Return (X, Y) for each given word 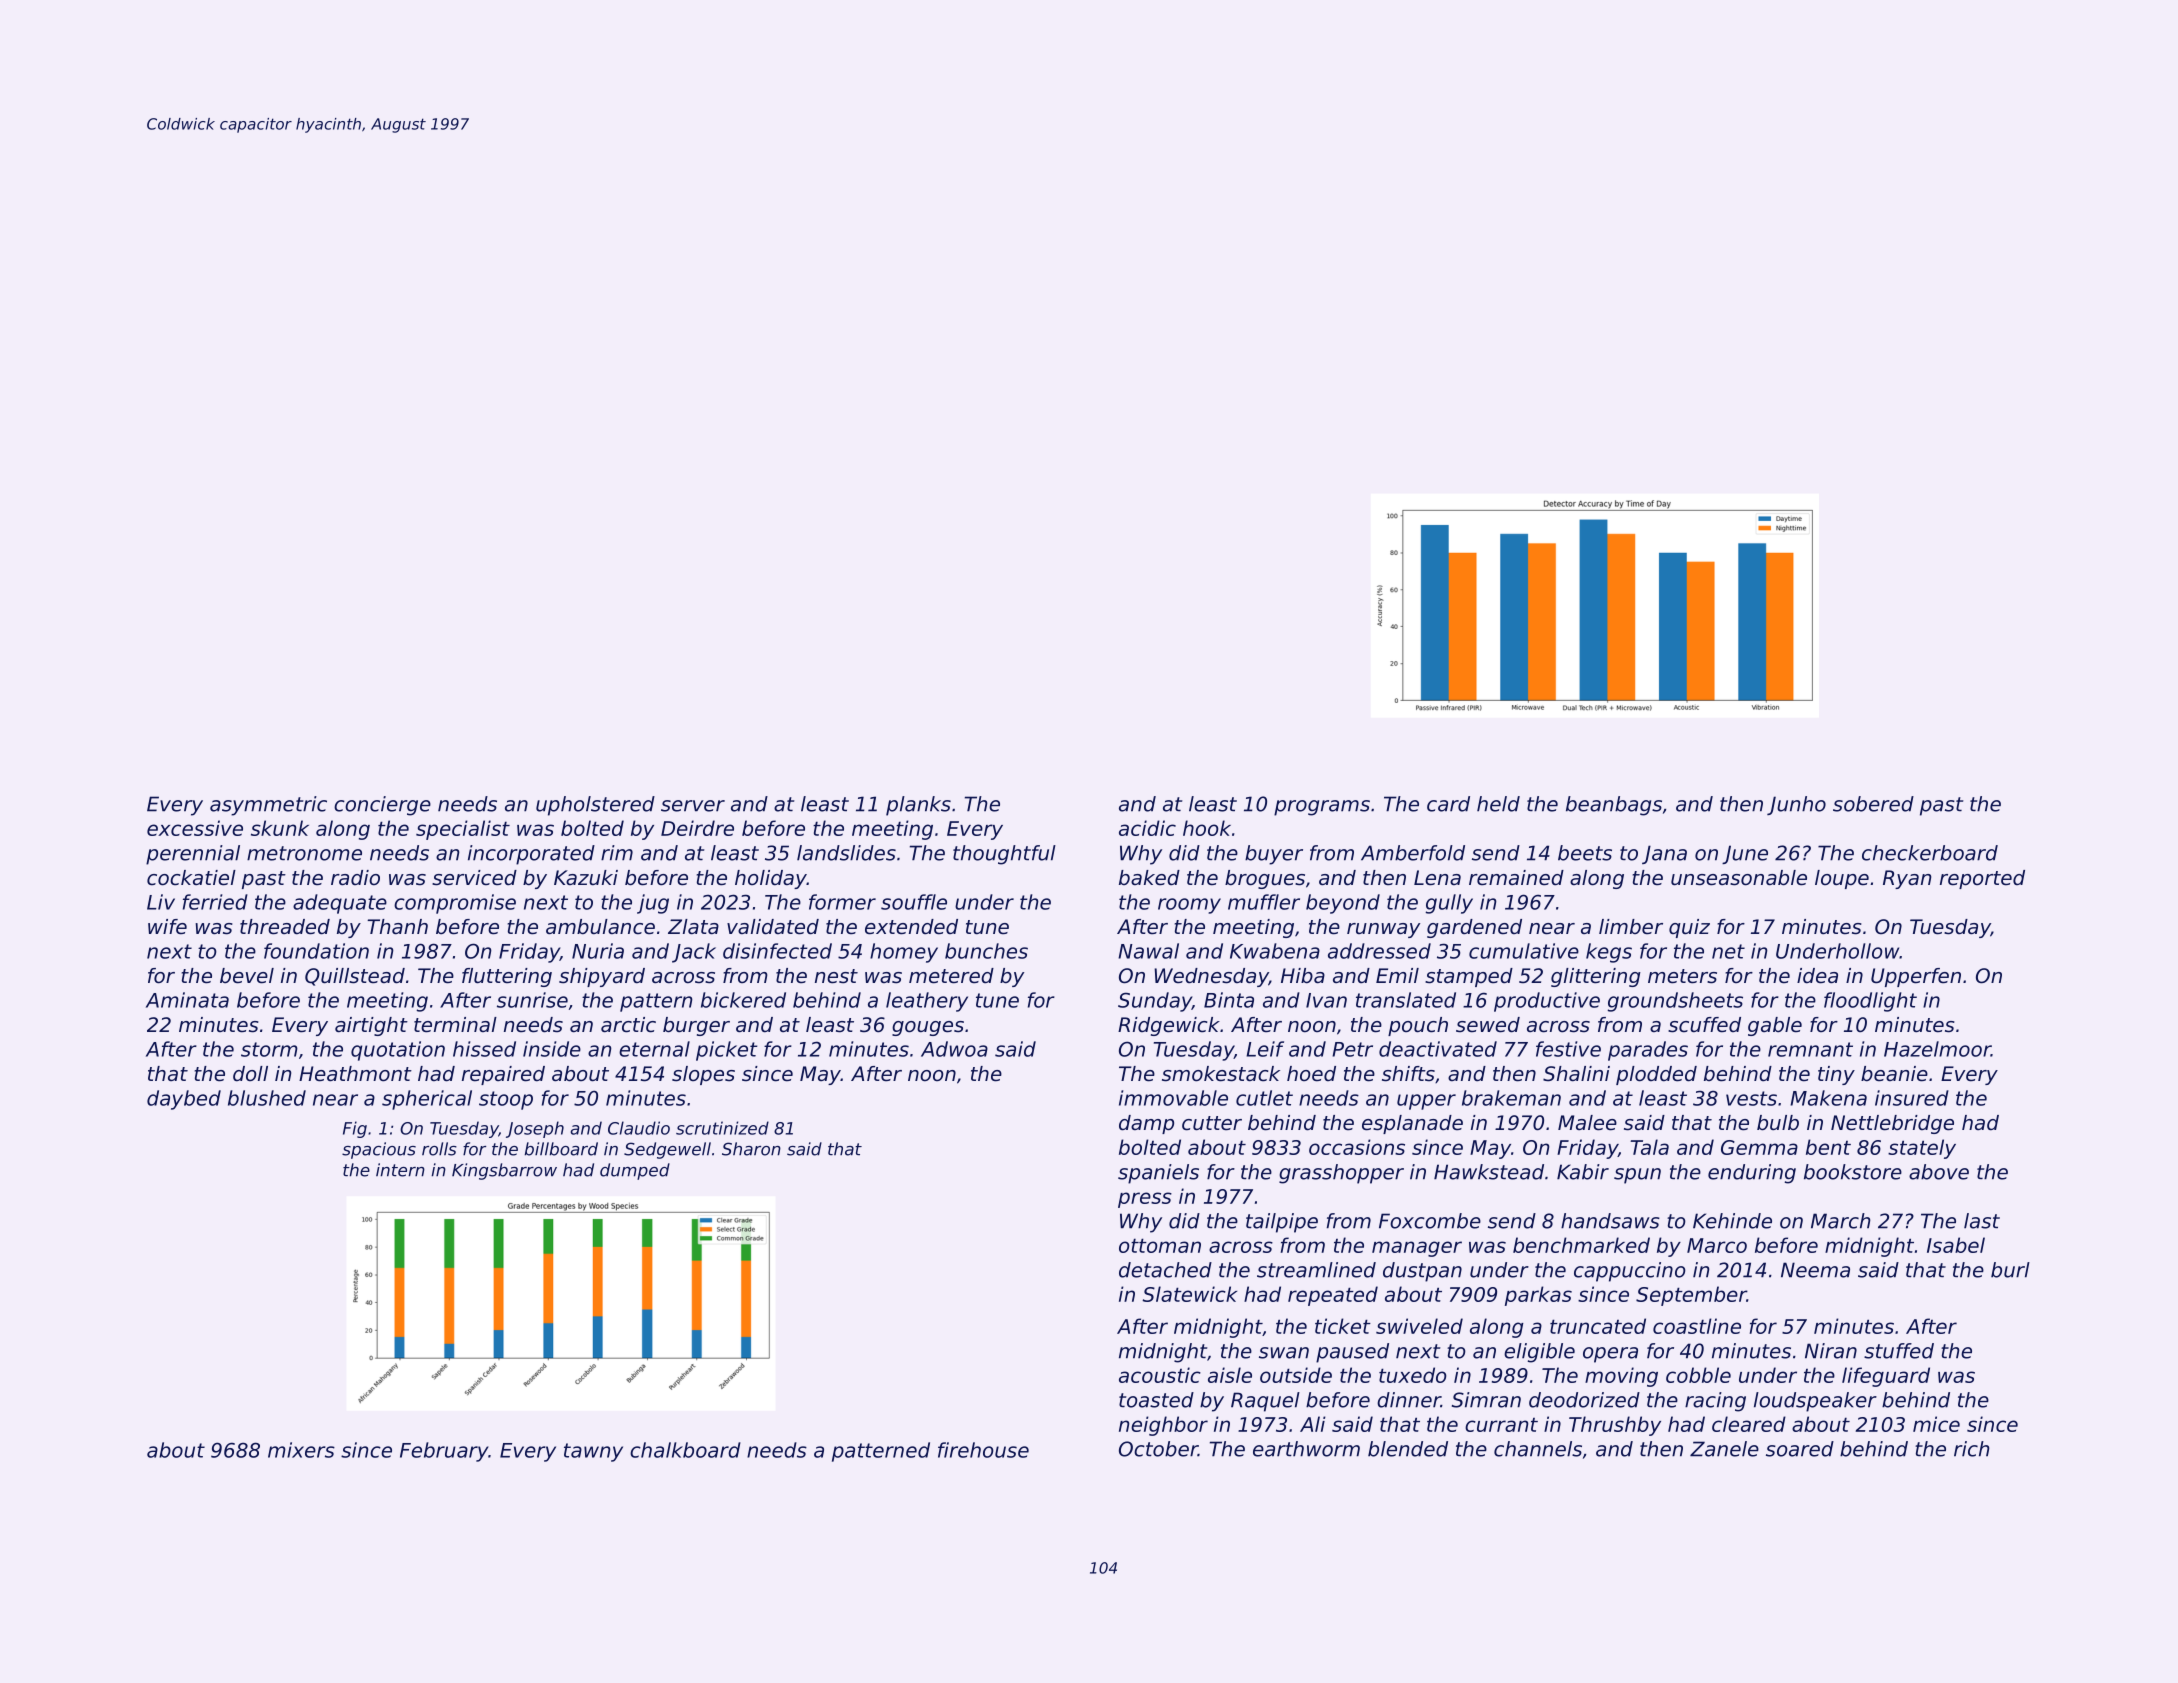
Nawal (1148, 951)
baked (1149, 877)
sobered (1873, 804)
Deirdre (697, 828)
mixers (301, 1450)
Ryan (1907, 879)
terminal (455, 1025)
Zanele (1724, 1449)
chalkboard (685, 1450)
